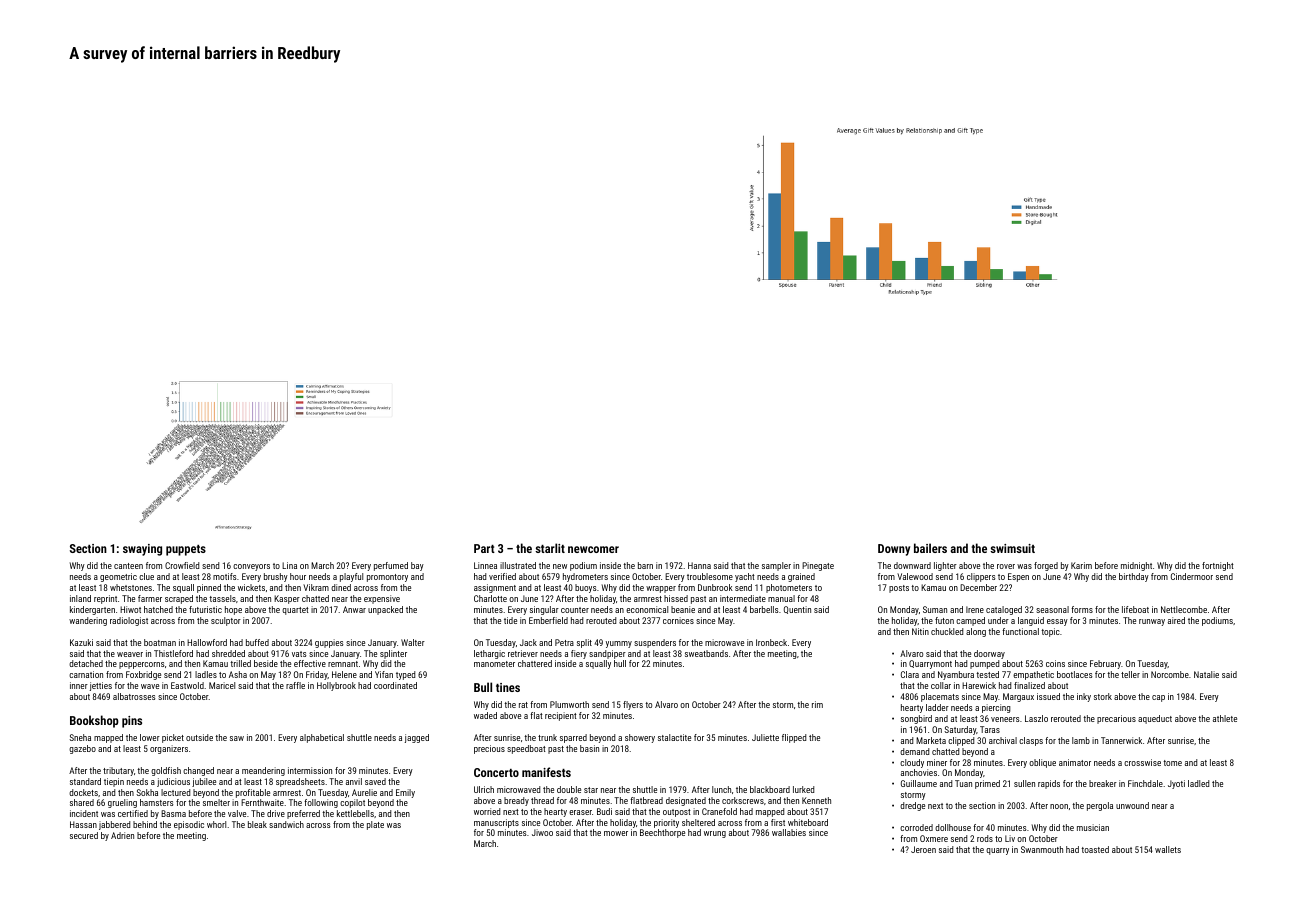  I want to click on Part, so click(484, 548).
